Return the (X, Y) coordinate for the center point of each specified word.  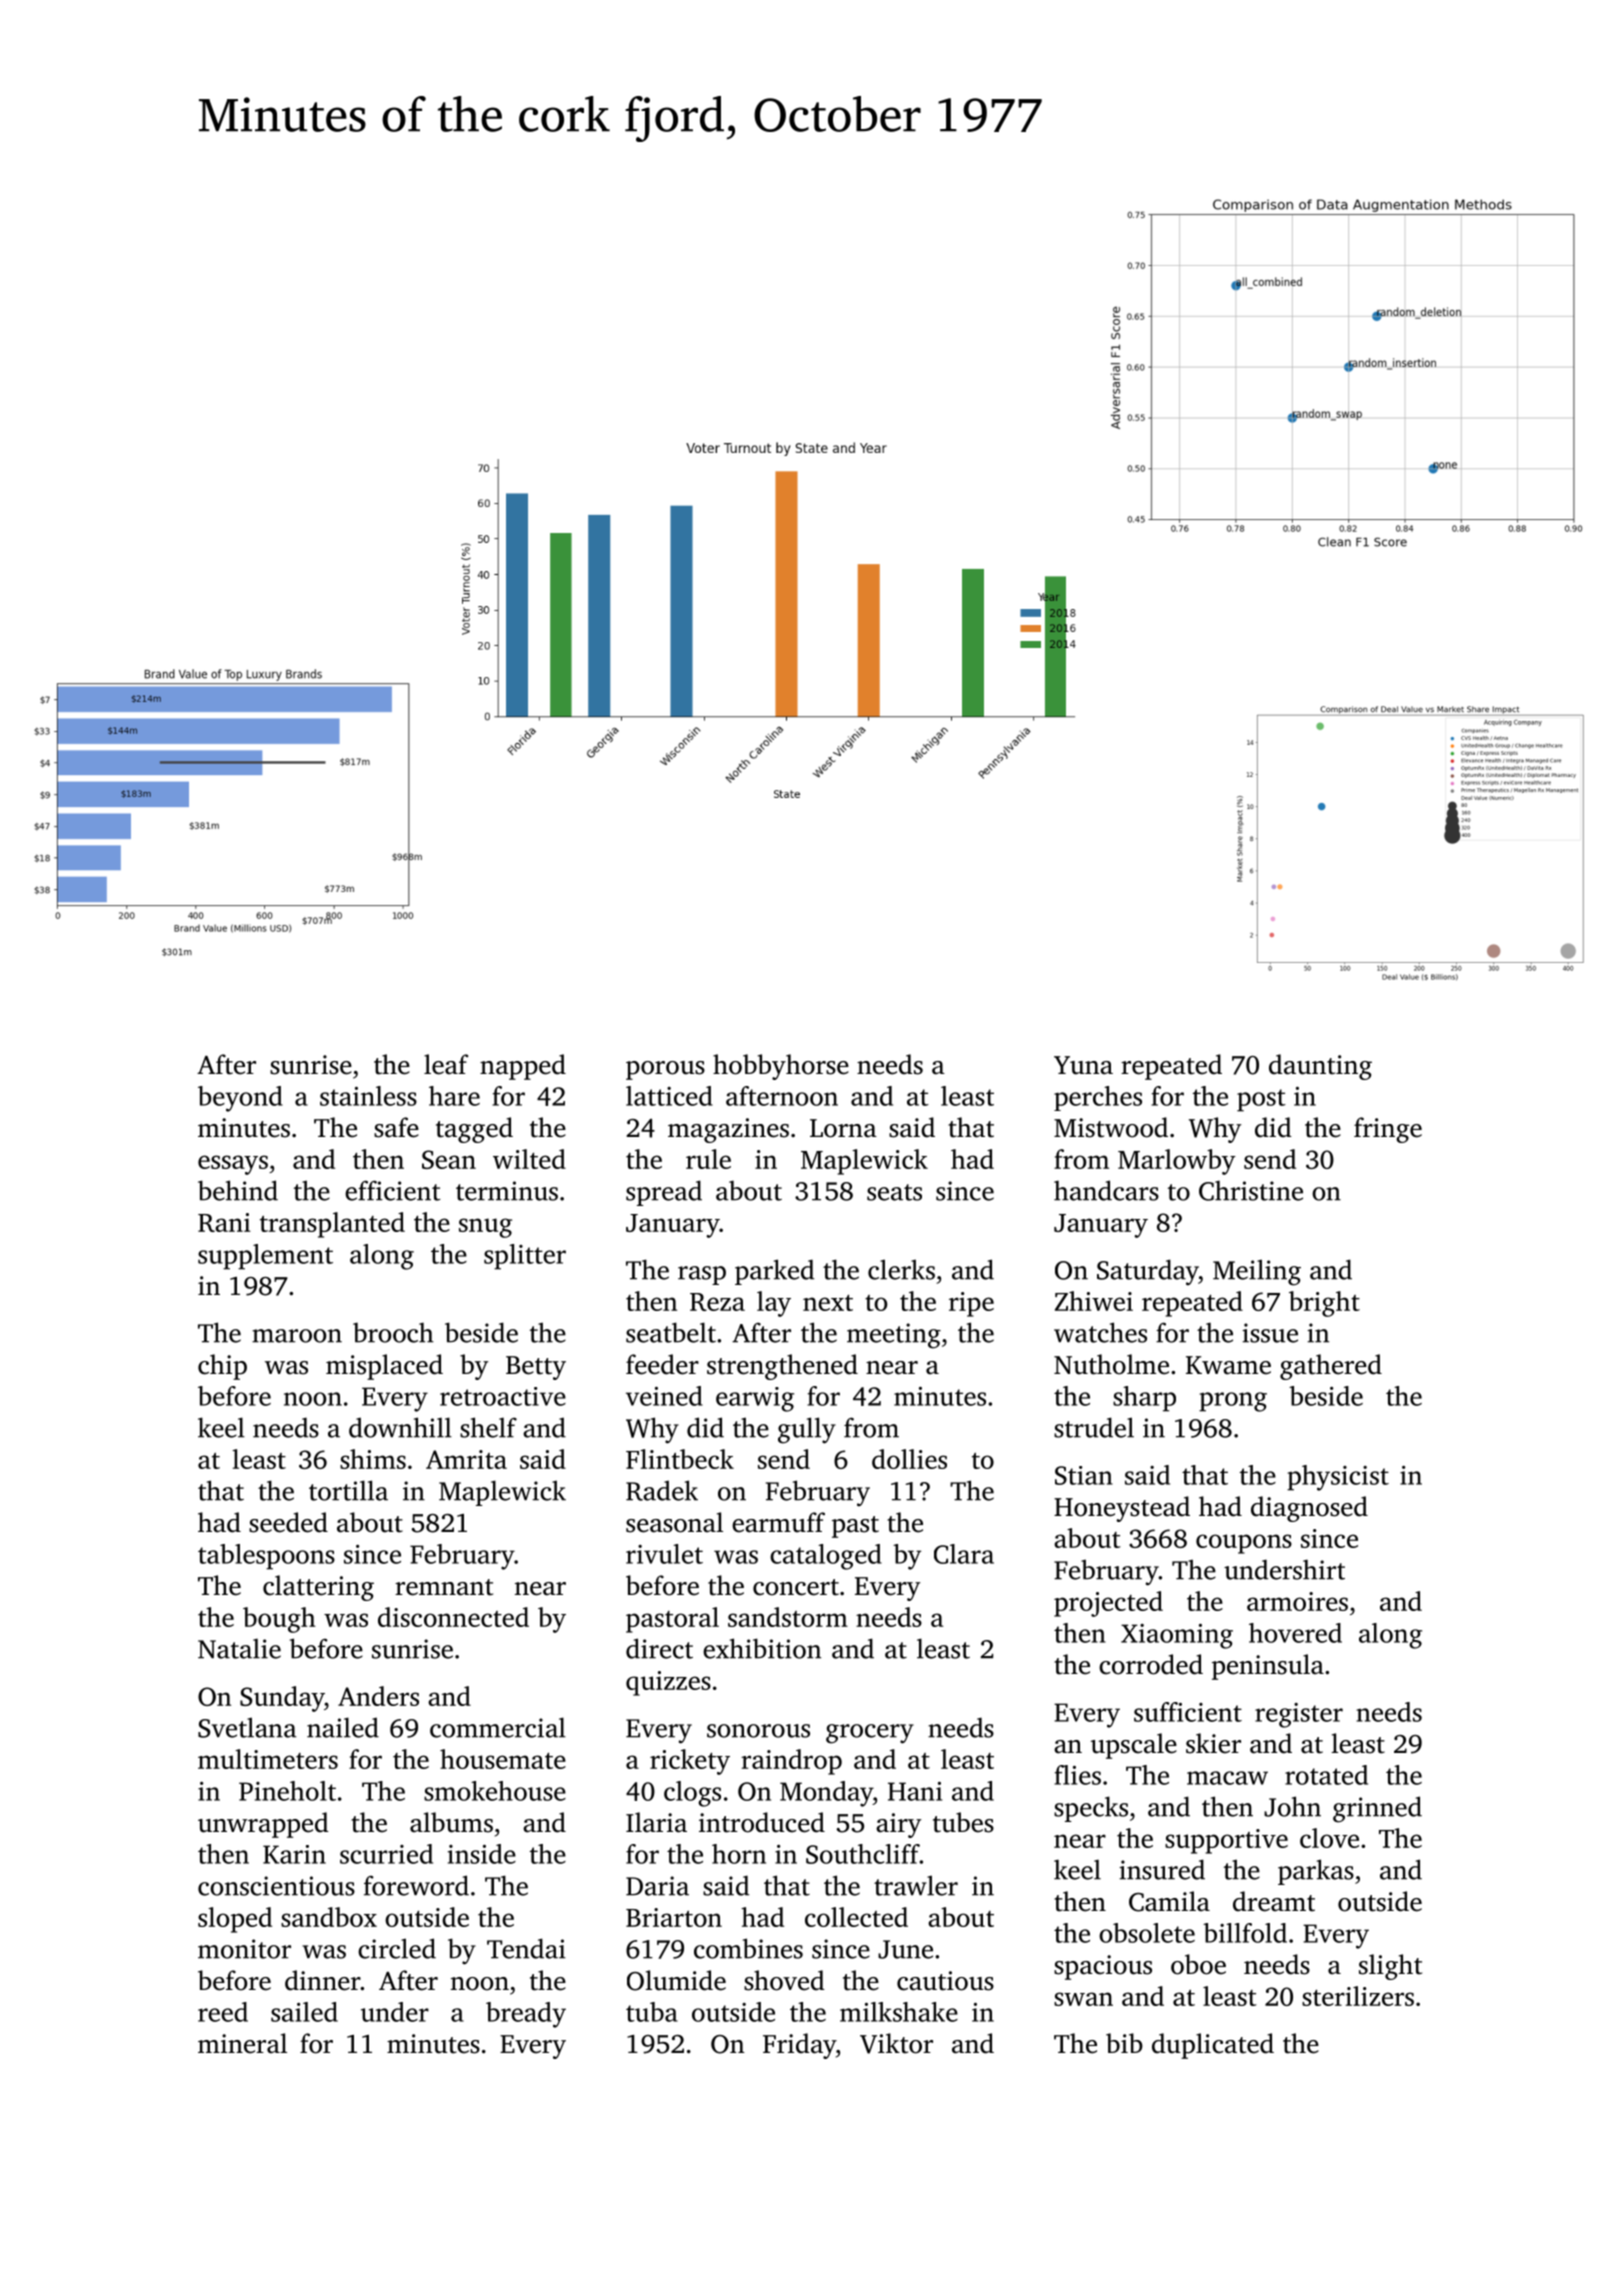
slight (1390, 1967)
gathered (1331, 1367)
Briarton (674, 1917)
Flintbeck (680, 1459)
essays (233, 1165)
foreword (416, 1885)
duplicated (1213, 2046)
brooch (393, 1332)
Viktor (896, 2043)
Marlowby (1177, 1162)
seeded (288, 1522)
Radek (662, 1490)
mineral (242, 2043)
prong (1233, 1402)
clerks (901, 1269)
